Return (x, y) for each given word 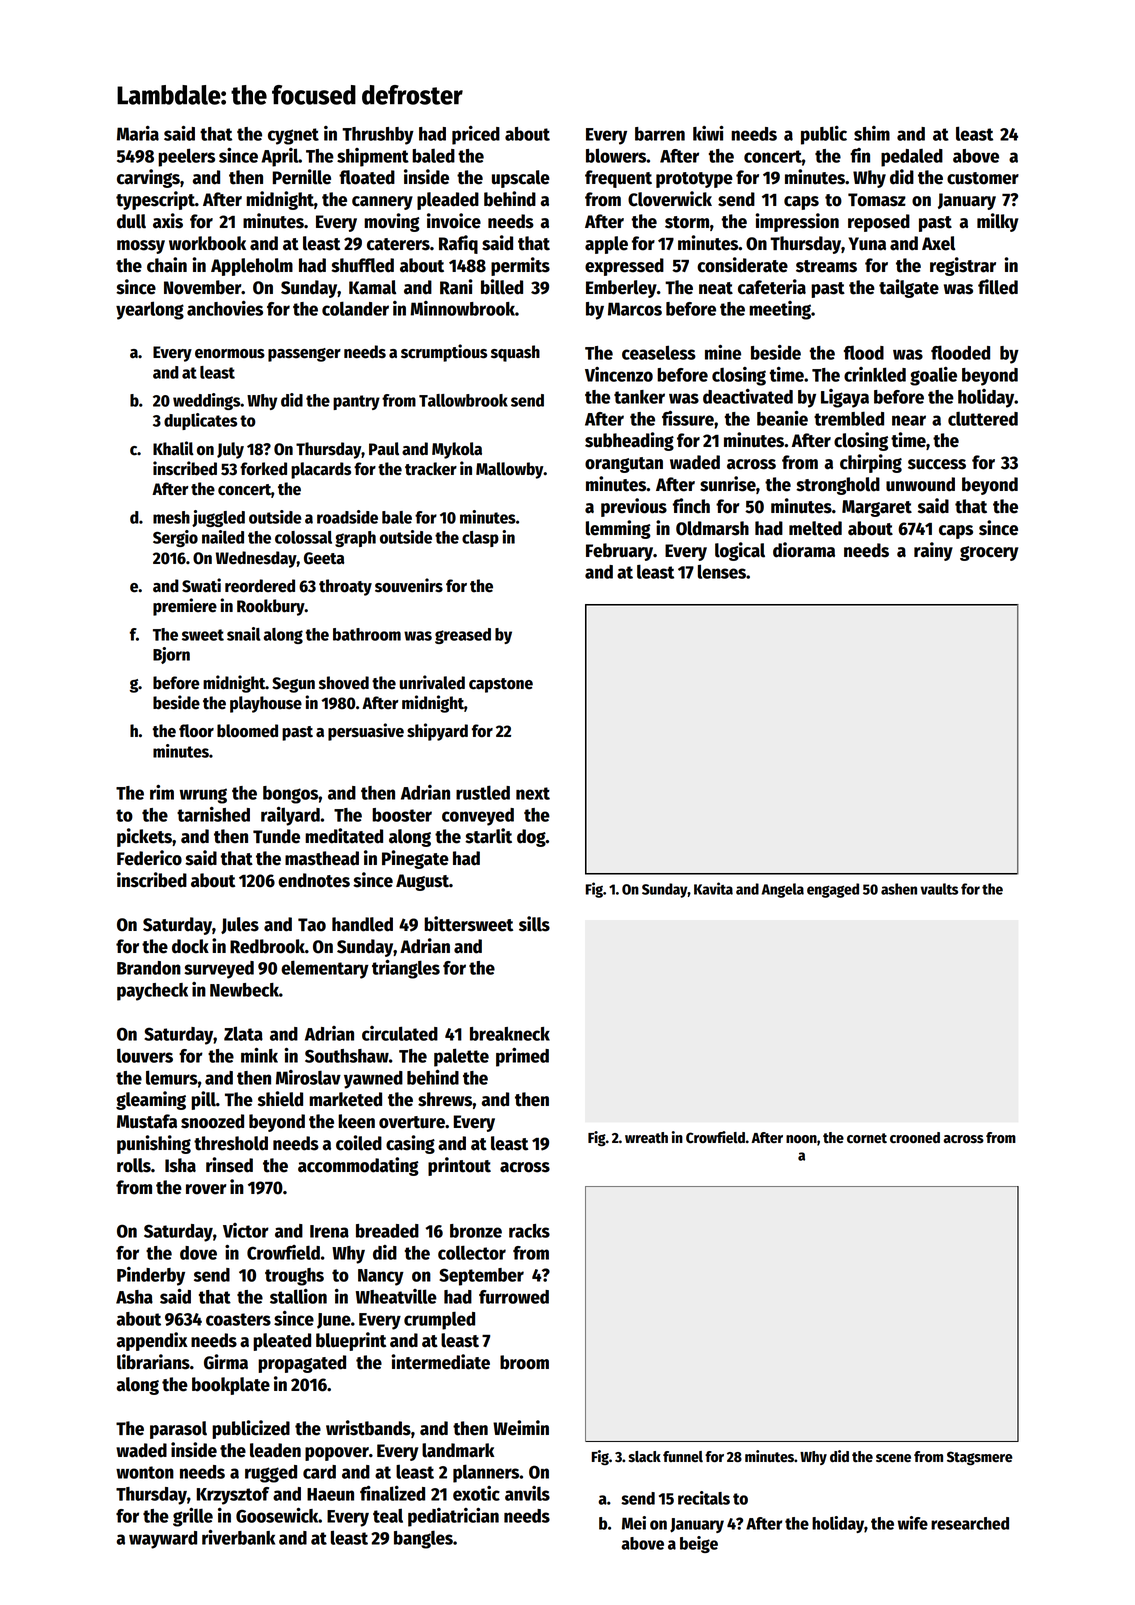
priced (476, 135)
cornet (867, 1138)
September (481, 1277)
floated (367, 177)
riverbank (238, 1537)
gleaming (151, 1100)
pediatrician (453, 1517)
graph (355, 539)
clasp (480, 539)
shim (872, 133)
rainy (933, 551)
